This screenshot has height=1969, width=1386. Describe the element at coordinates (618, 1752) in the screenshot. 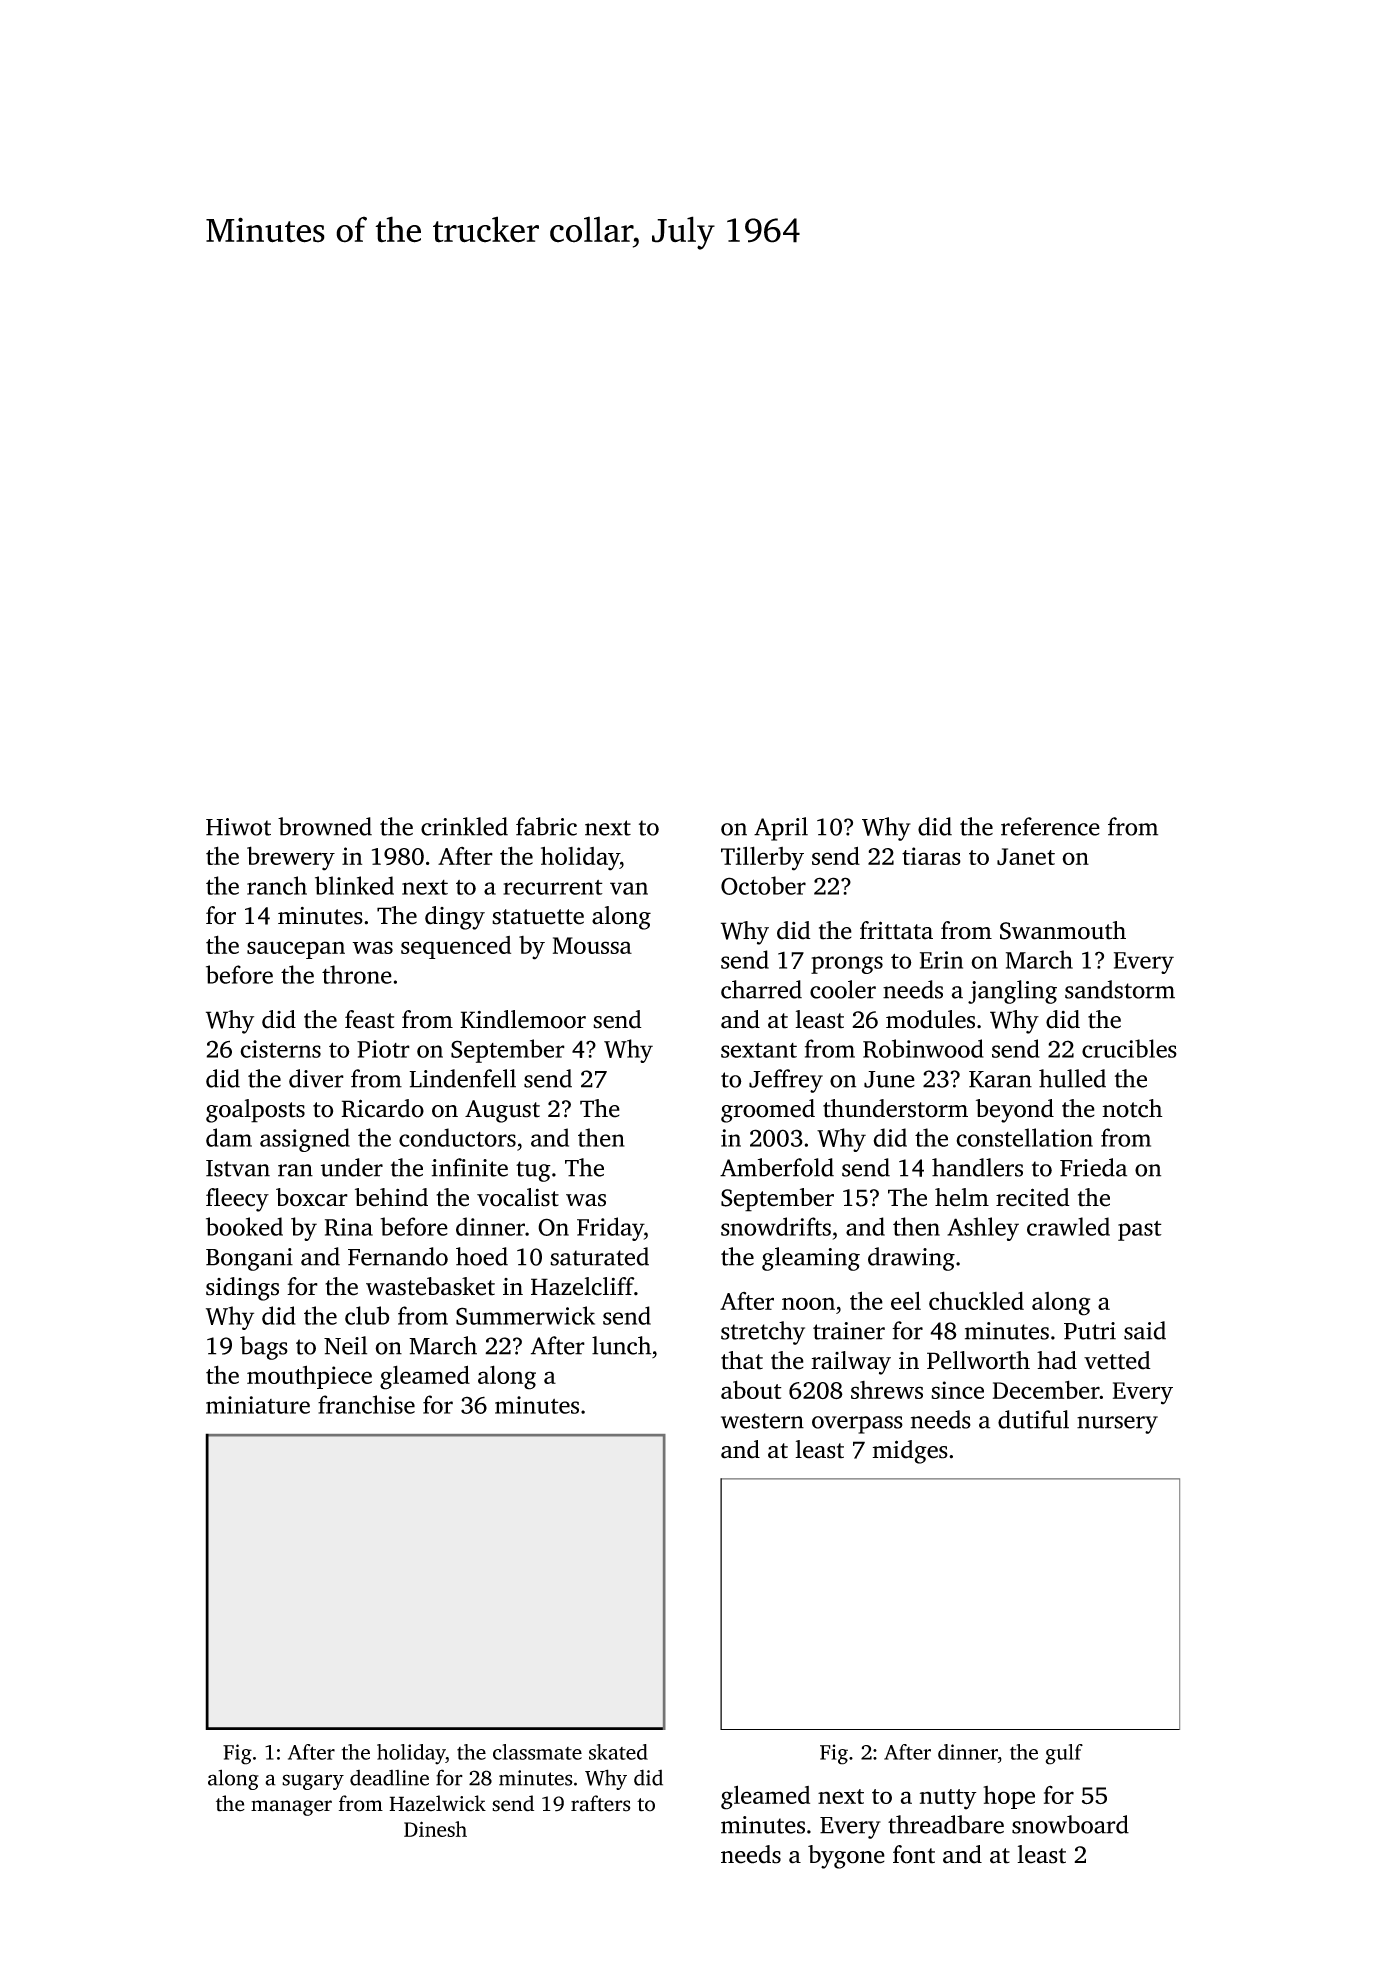

I see `skated` at that location.
